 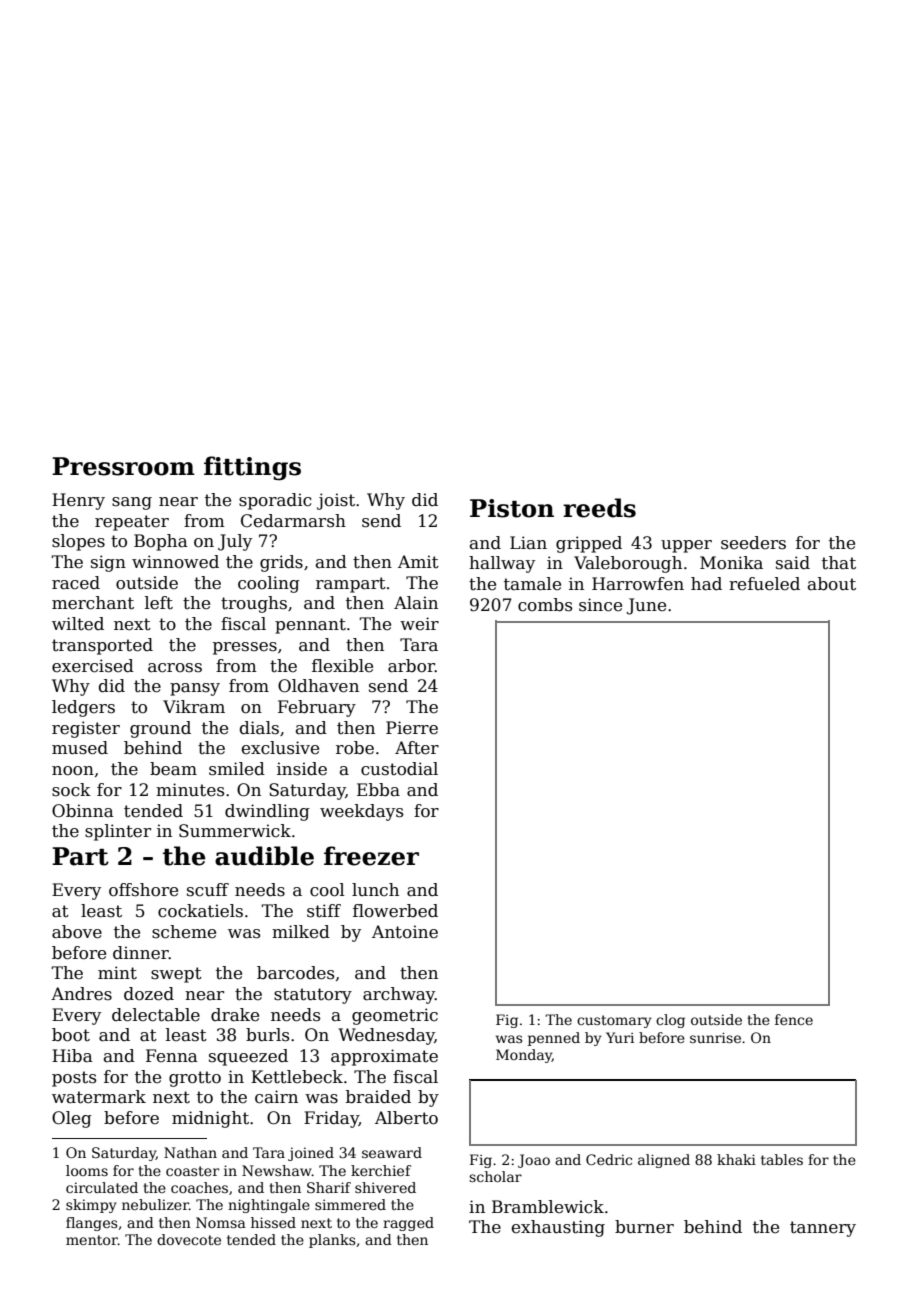 What do you see at coordinates (175, 668) in the page?
I see `across` at bounding box center [175, 668].
